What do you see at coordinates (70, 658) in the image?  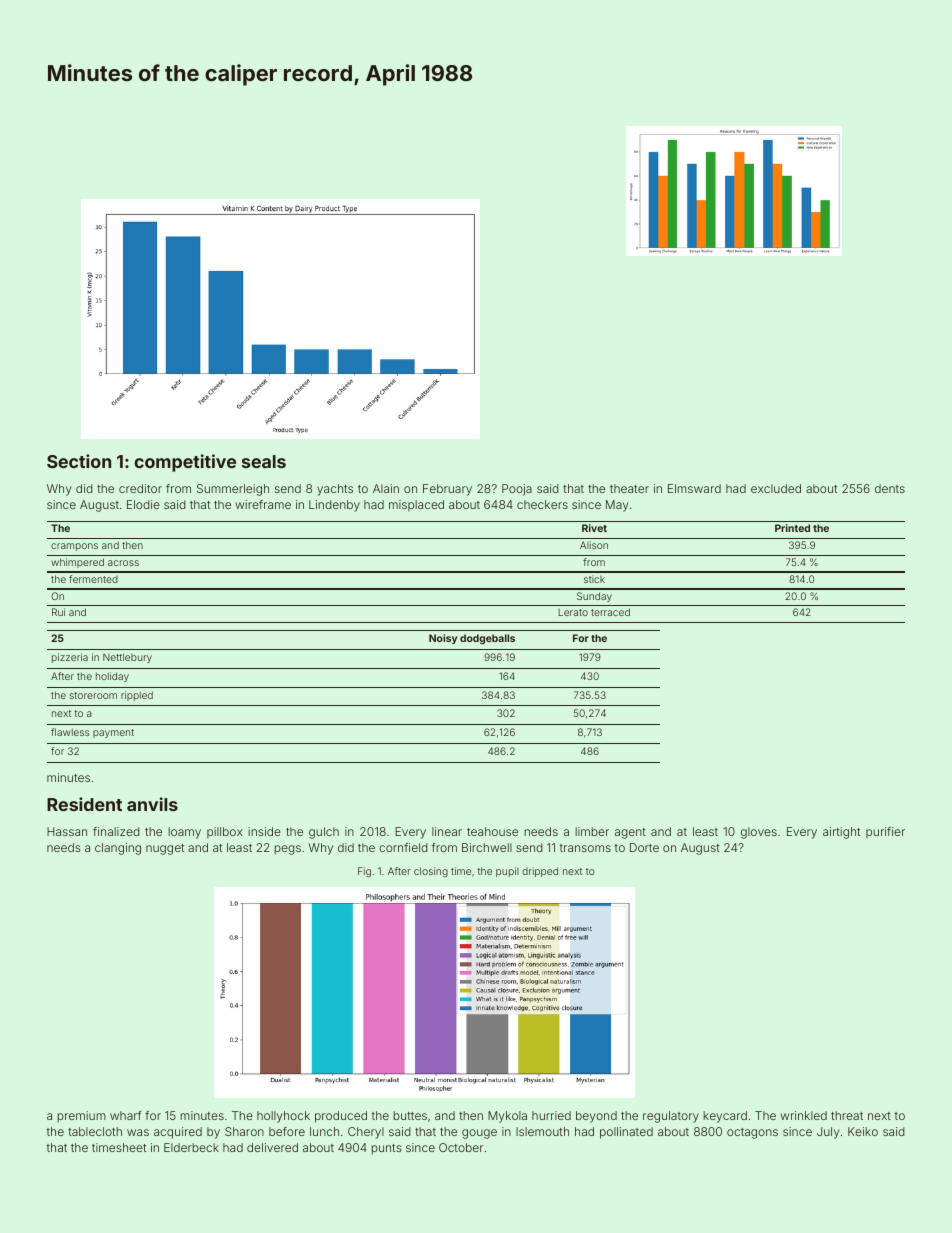 I see `pizzeria` at bounding box center [70, 658].
